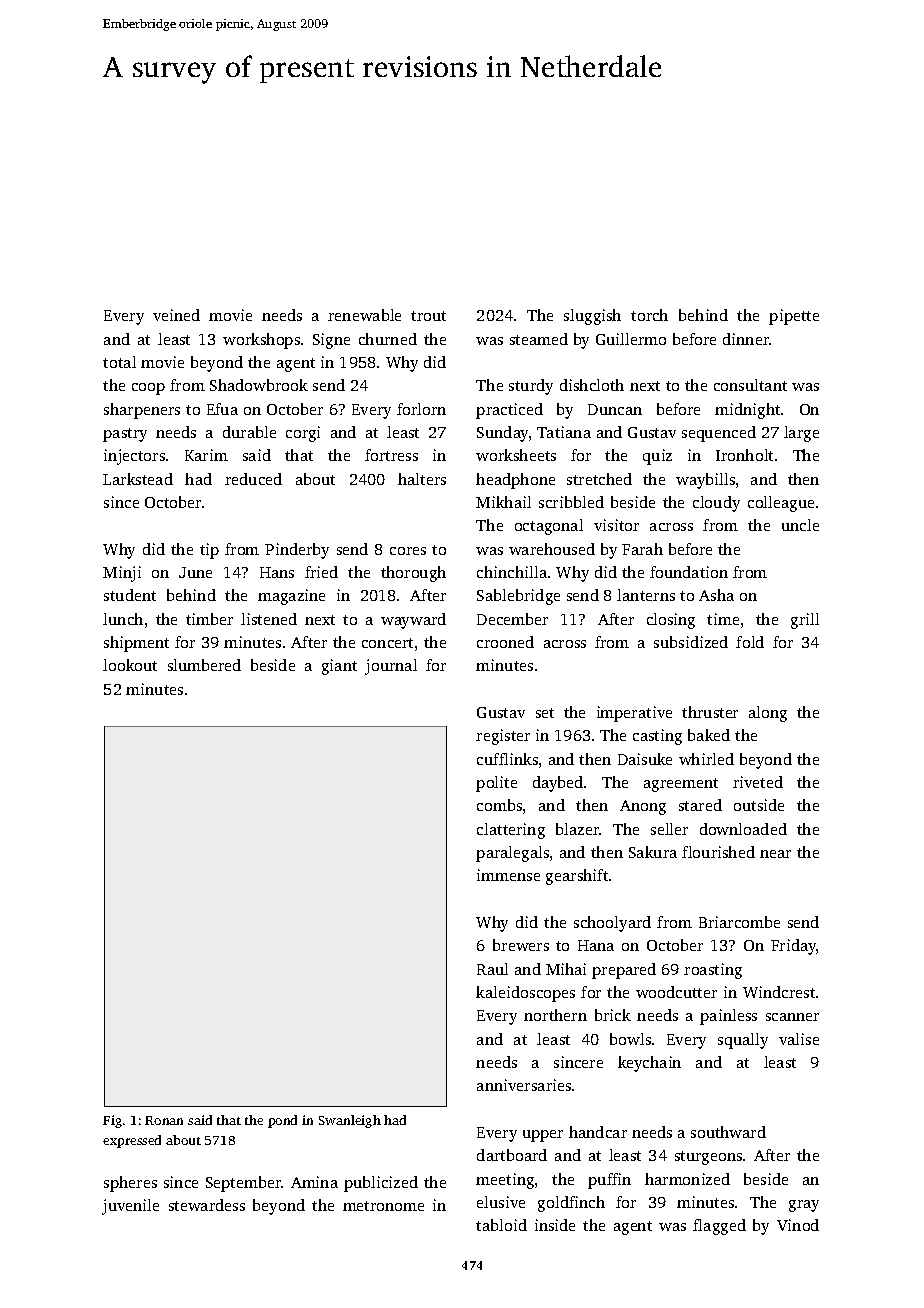  I want to click on Guillermo, so click(631, 339).
